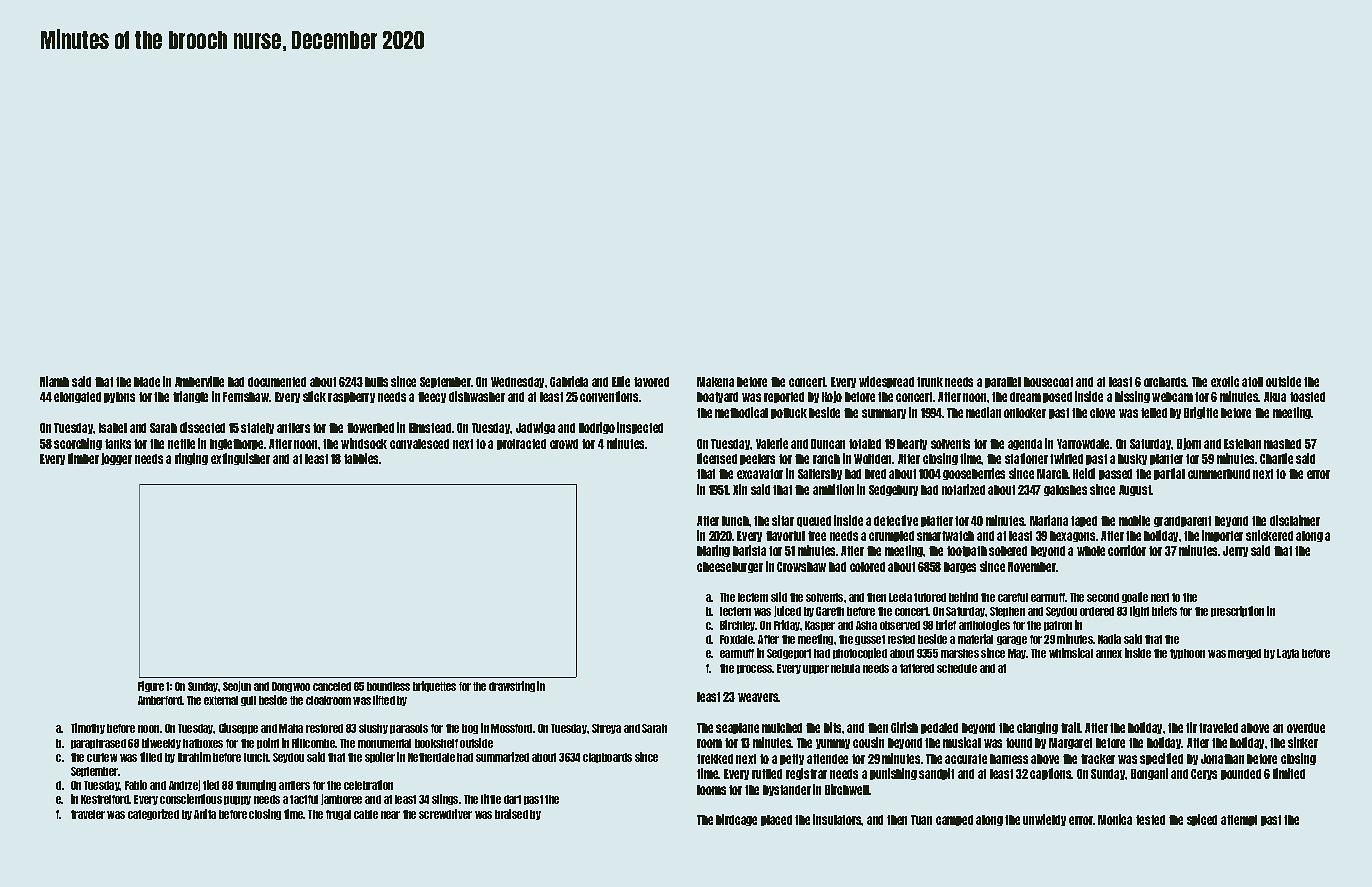 This screenshot has width=1372, height=887. What do you see at coordinates (512, 686) in the screenshot?
I see `drawstring` at bounding box center [512, 686].
